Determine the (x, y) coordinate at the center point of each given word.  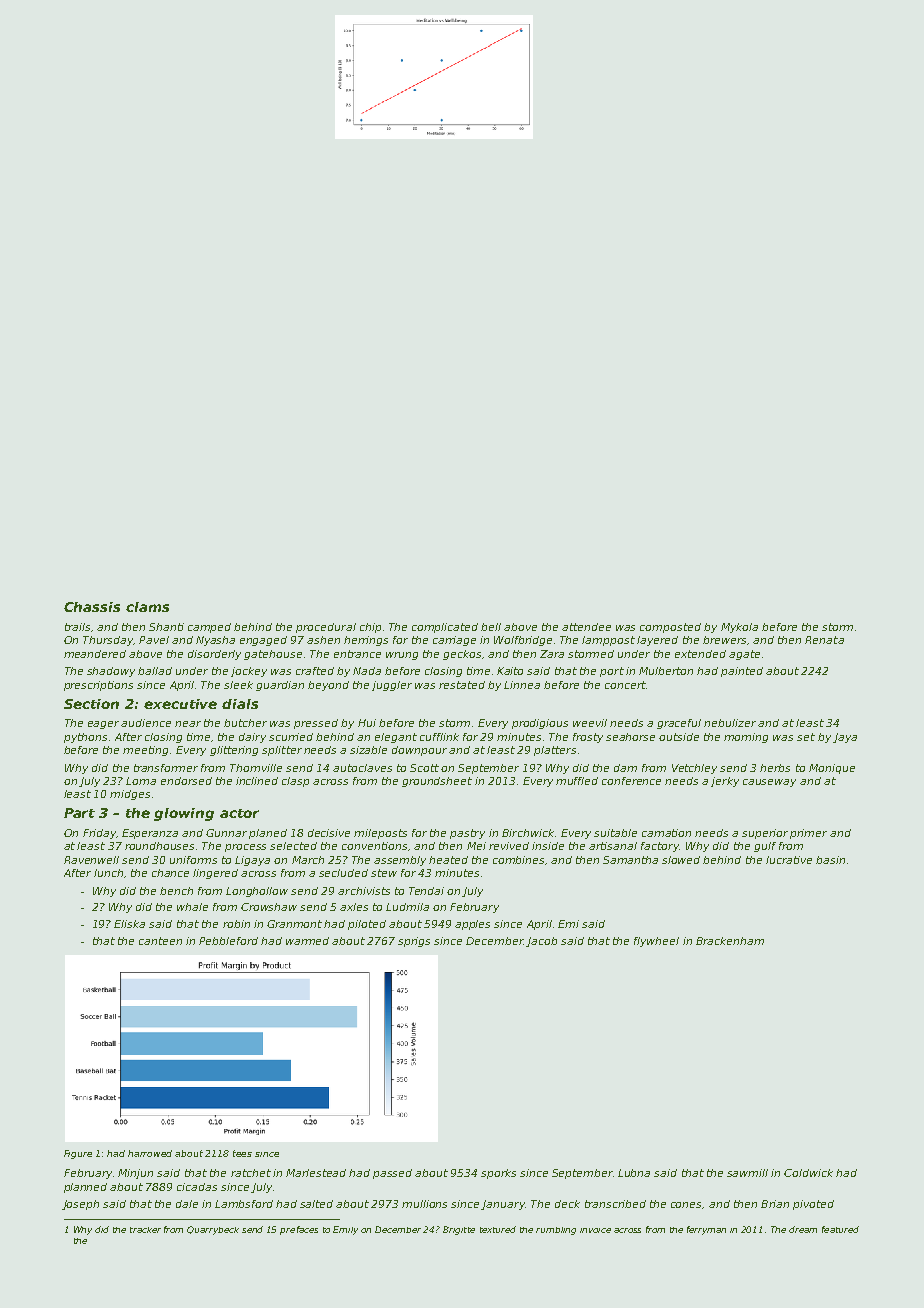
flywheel (656, 942)
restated (462, 685)
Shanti (166, 627)
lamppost (608, 641)
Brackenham (730, 941)
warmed (307, 941)
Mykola (739, 628)
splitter (282, 751)
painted (742, 672)
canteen (160, 941)
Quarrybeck (213, 1230)
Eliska (129, 924)
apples (472, 925)
